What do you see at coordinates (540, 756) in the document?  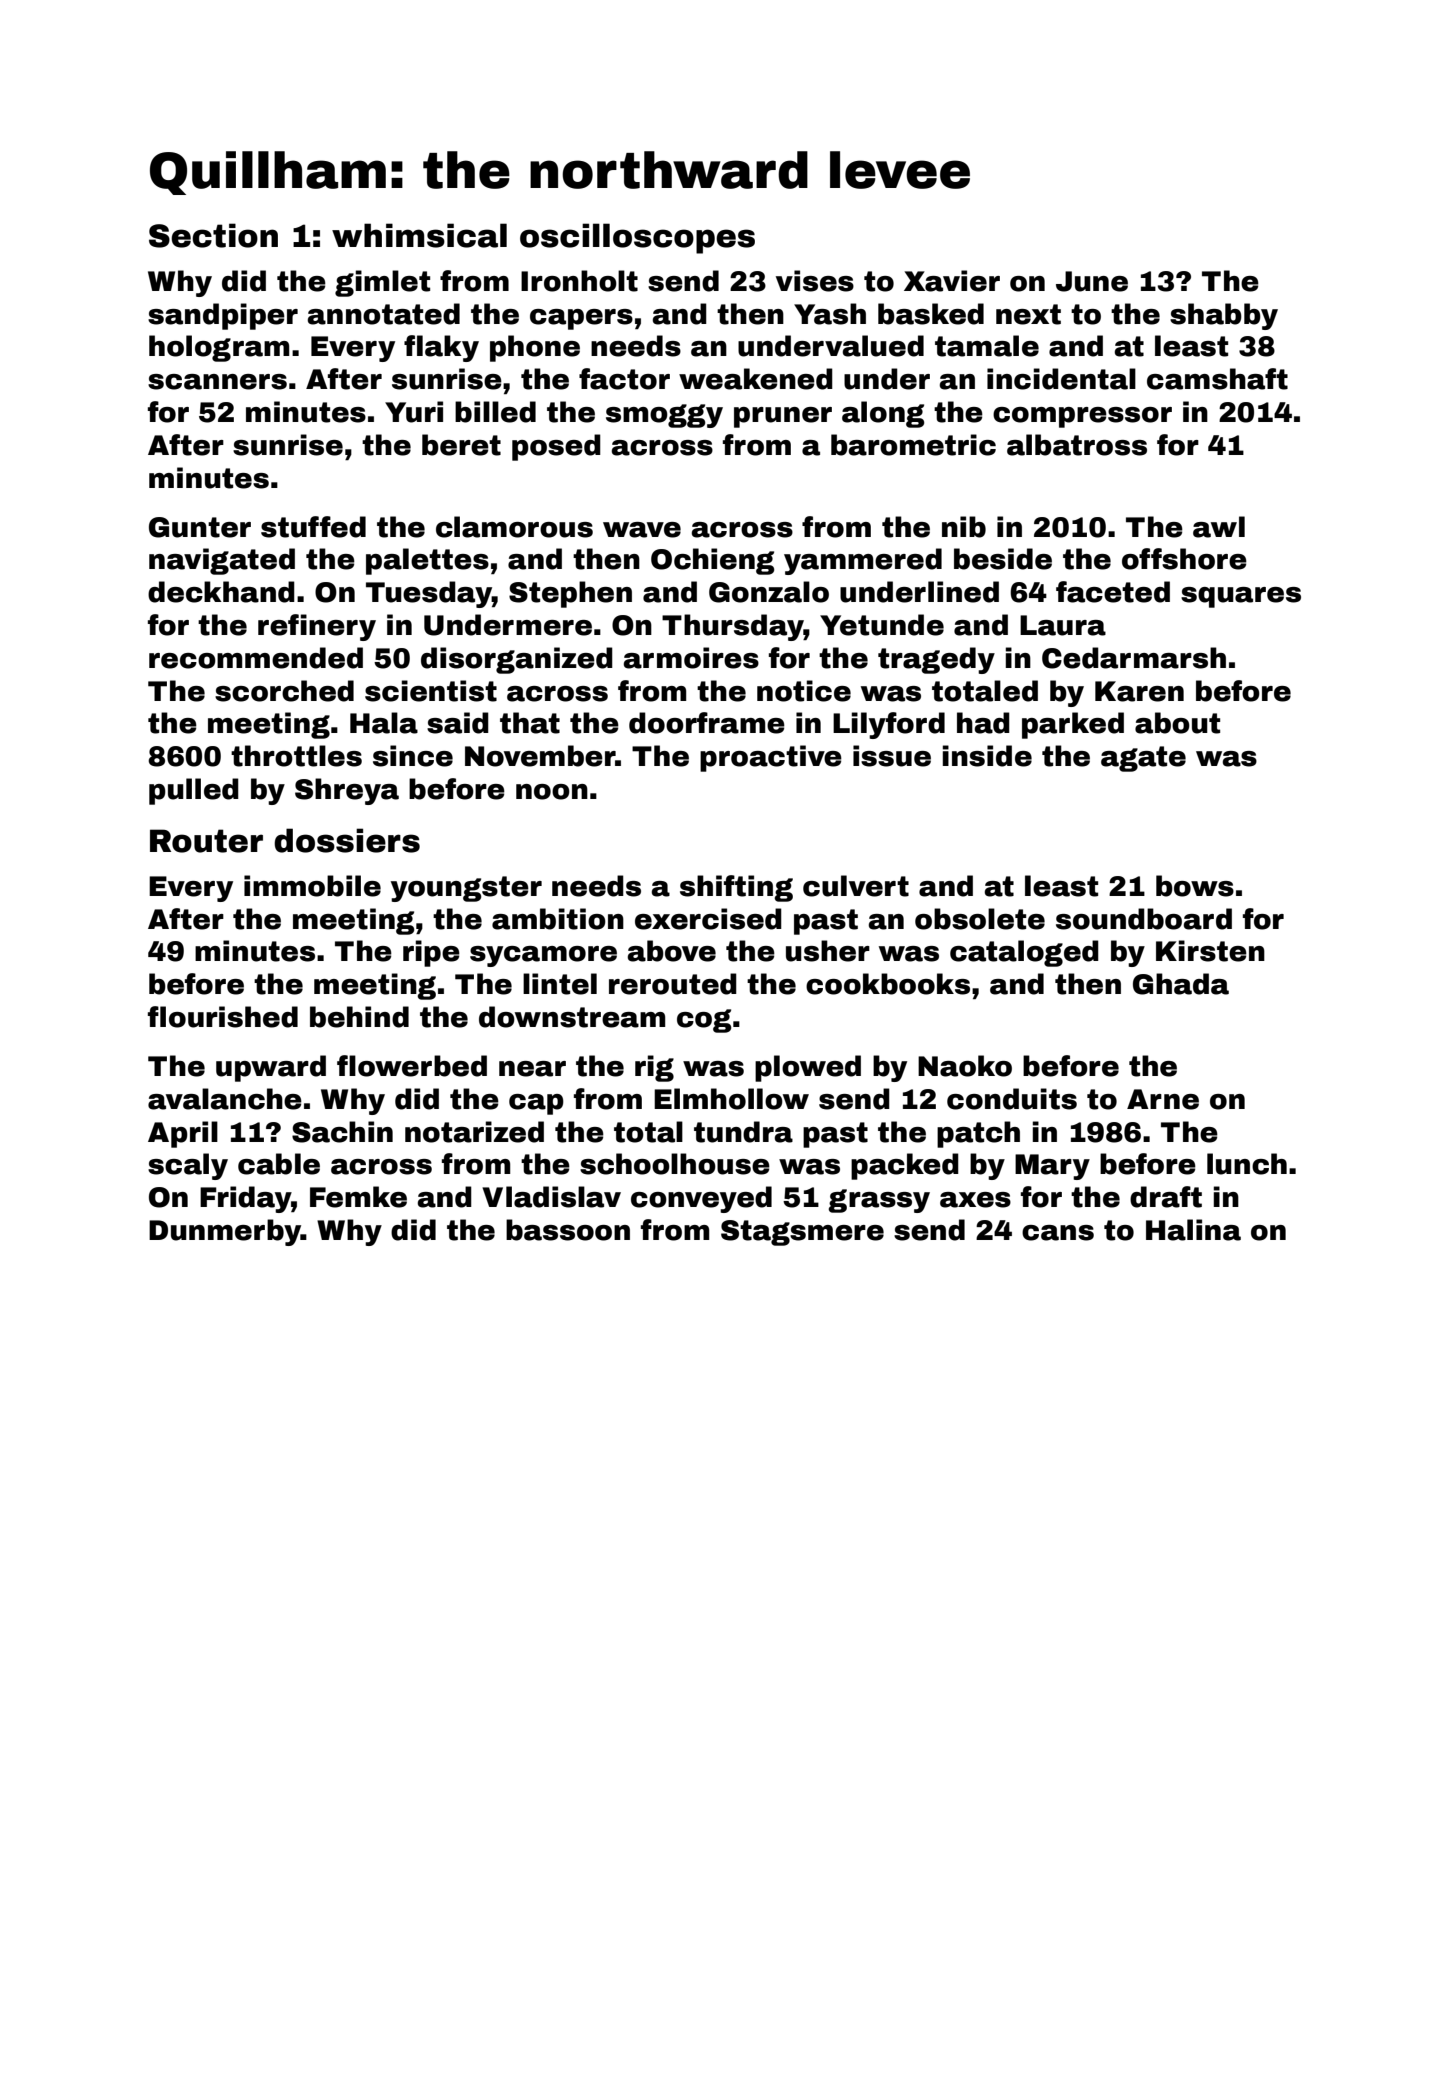 I see `November` at bounding box center [540, 756].
